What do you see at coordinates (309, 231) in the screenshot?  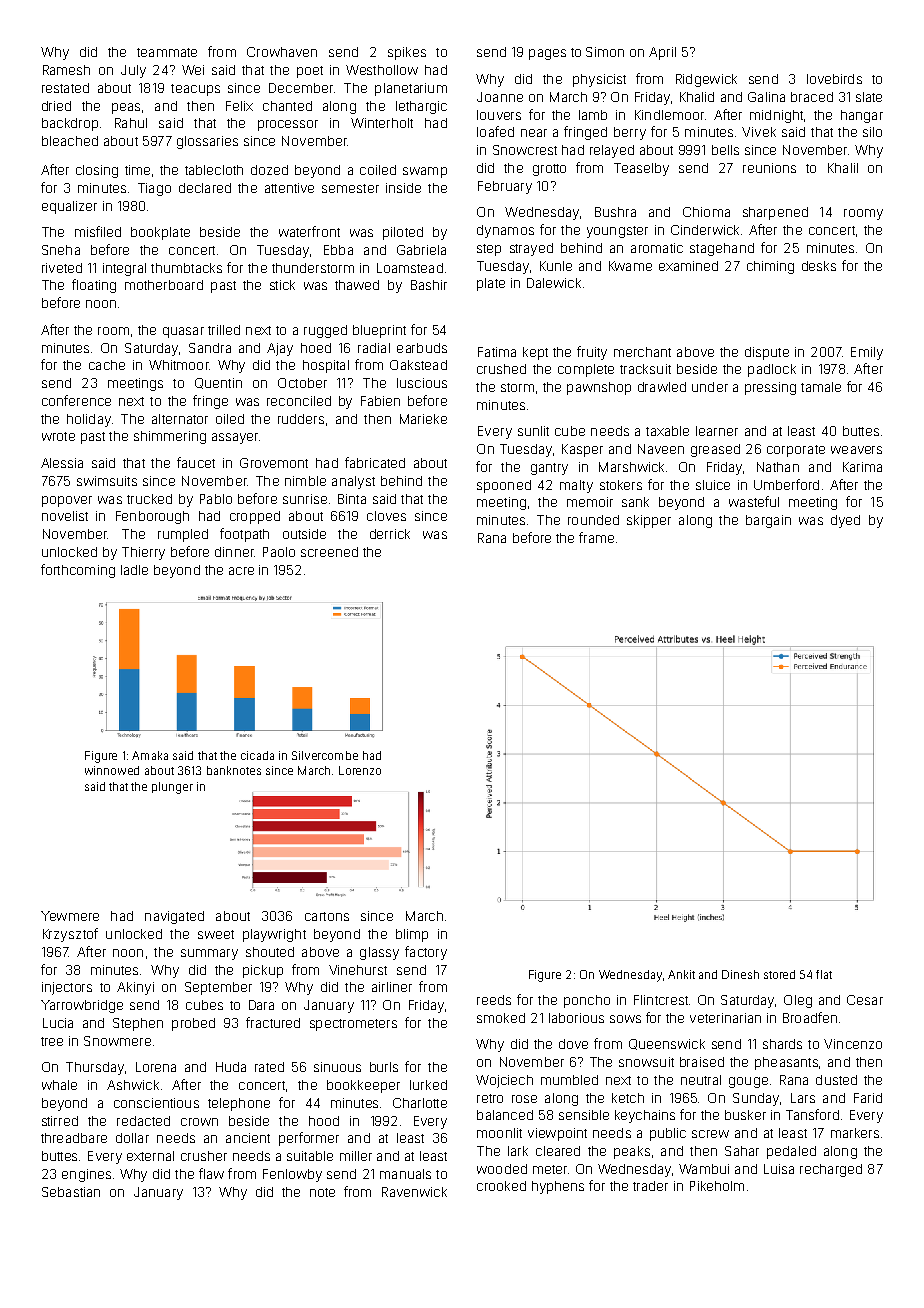 I see `waterfront` at bounding box center [309, 231].
